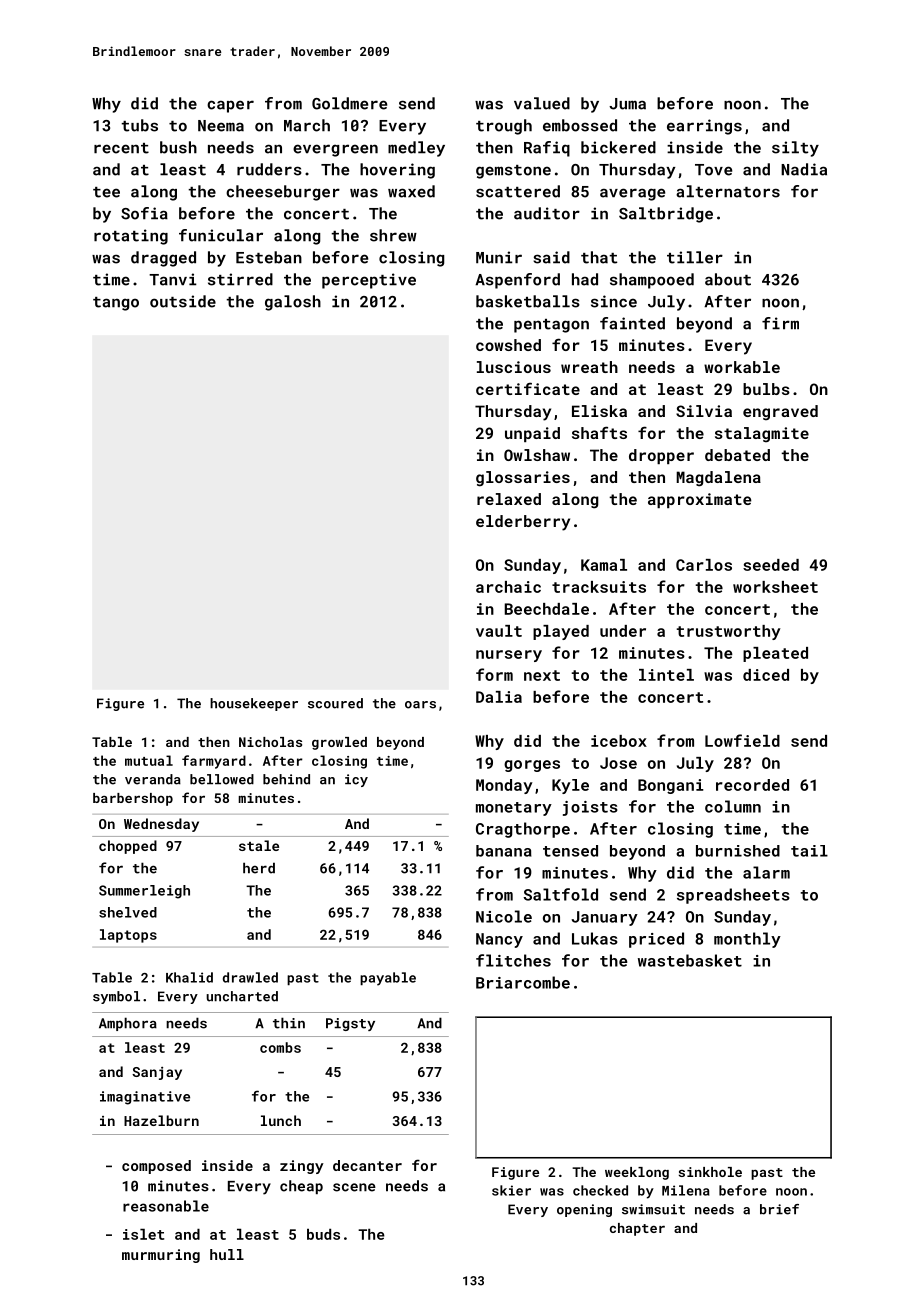 Image resolution: width=924 pixels, height=1308 pixels. Describe the element at coordinates (704, 565) in the page. I see `Carlos` at that location.
